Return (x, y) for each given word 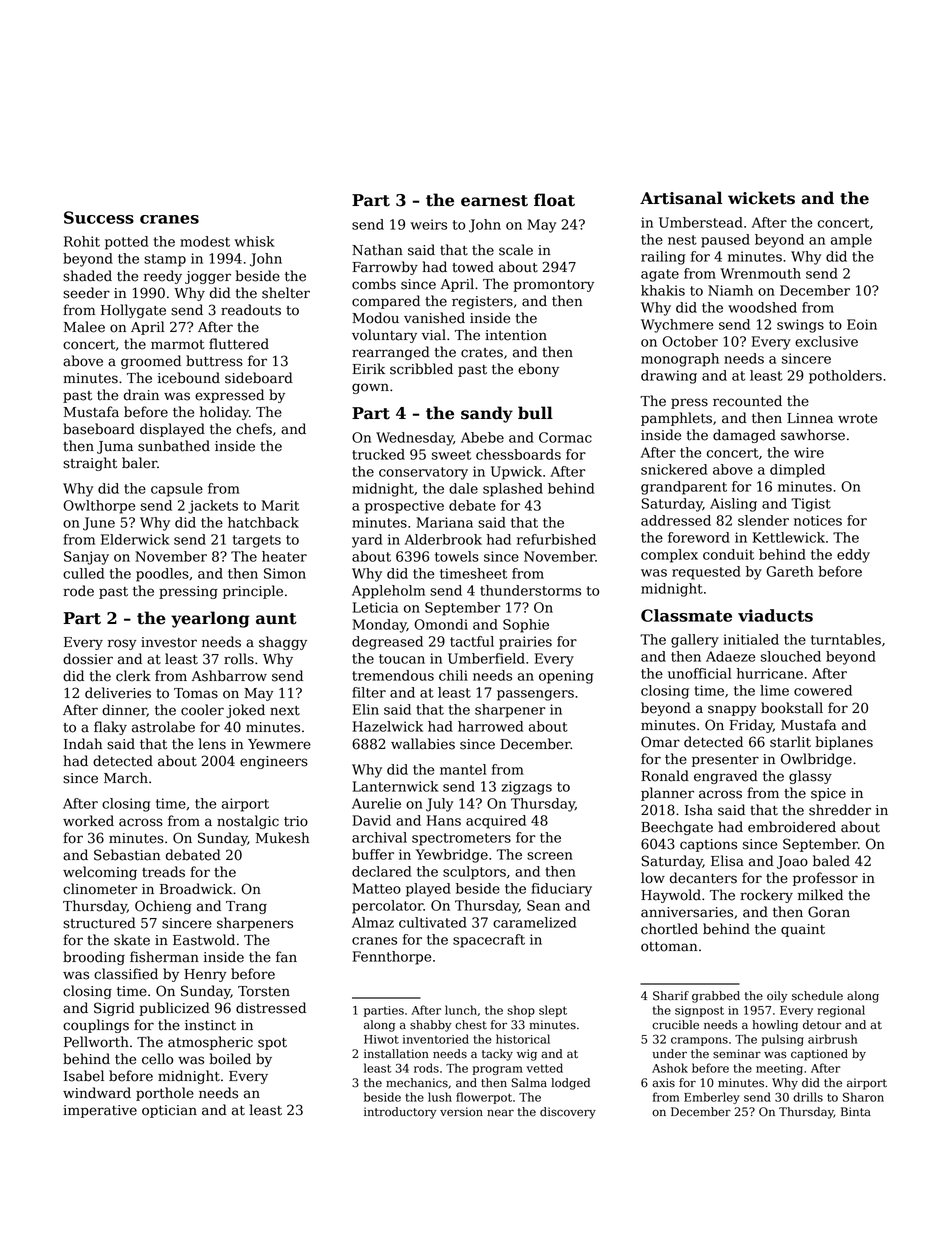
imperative (100, 1111)
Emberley (712, 1098)
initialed (751, 639)
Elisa (727, 861)
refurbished (556, 539)
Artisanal (681, 198)
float (554, 200)
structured (99, 923)
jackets (213, 507)
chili (453, 675)
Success (99, 217)
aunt (276, 619)
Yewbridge (452, 856)
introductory (400, 1113)
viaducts (775, 615)
